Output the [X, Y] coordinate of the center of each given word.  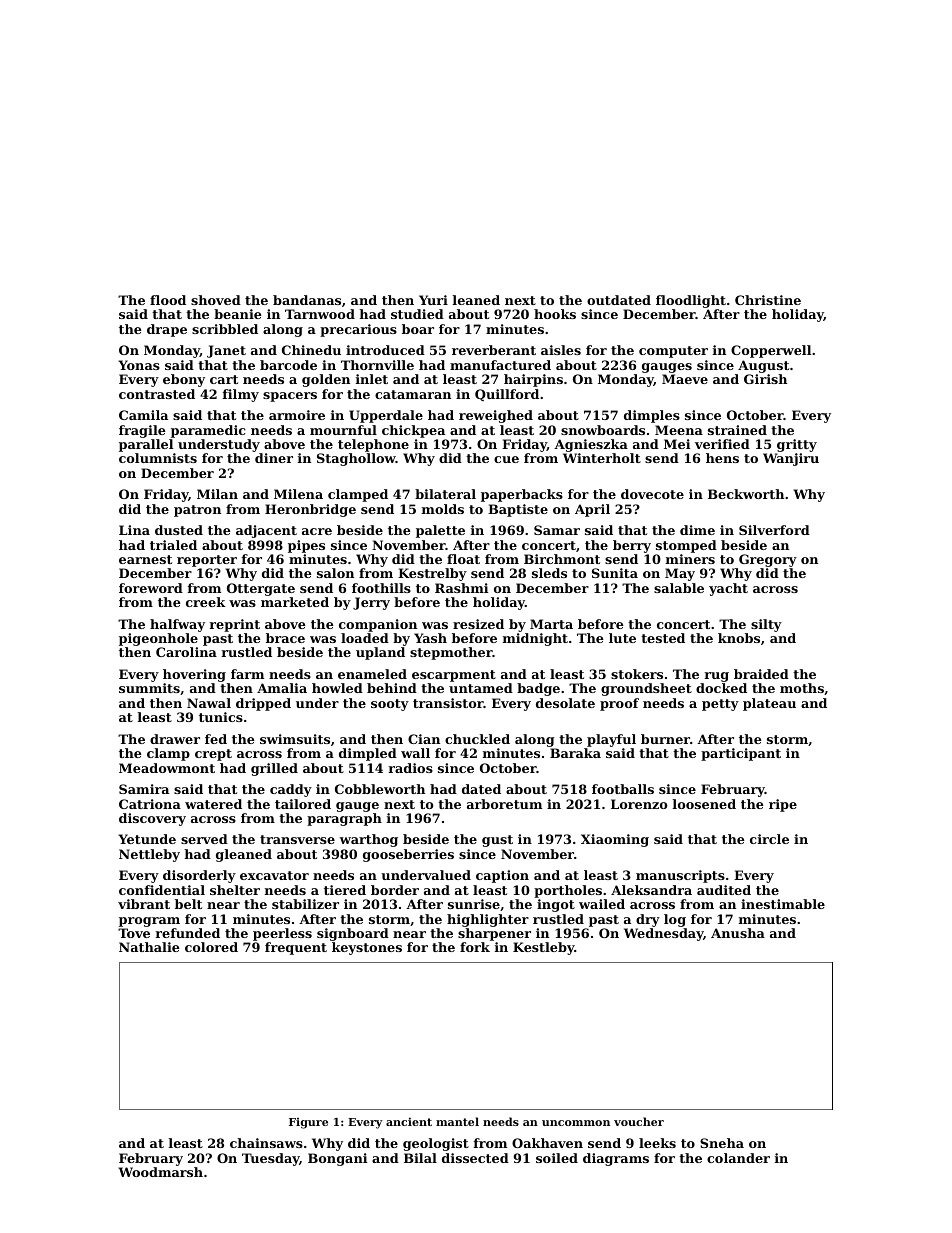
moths [802, 688]
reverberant [494, 350]
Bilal [420, 1158]
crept [213, 755]
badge [538, 689]
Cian [424, 739]
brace [285, 638]
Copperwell [771, 351]
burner [665, 739]
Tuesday [270, 1159]
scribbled [225, 329]
